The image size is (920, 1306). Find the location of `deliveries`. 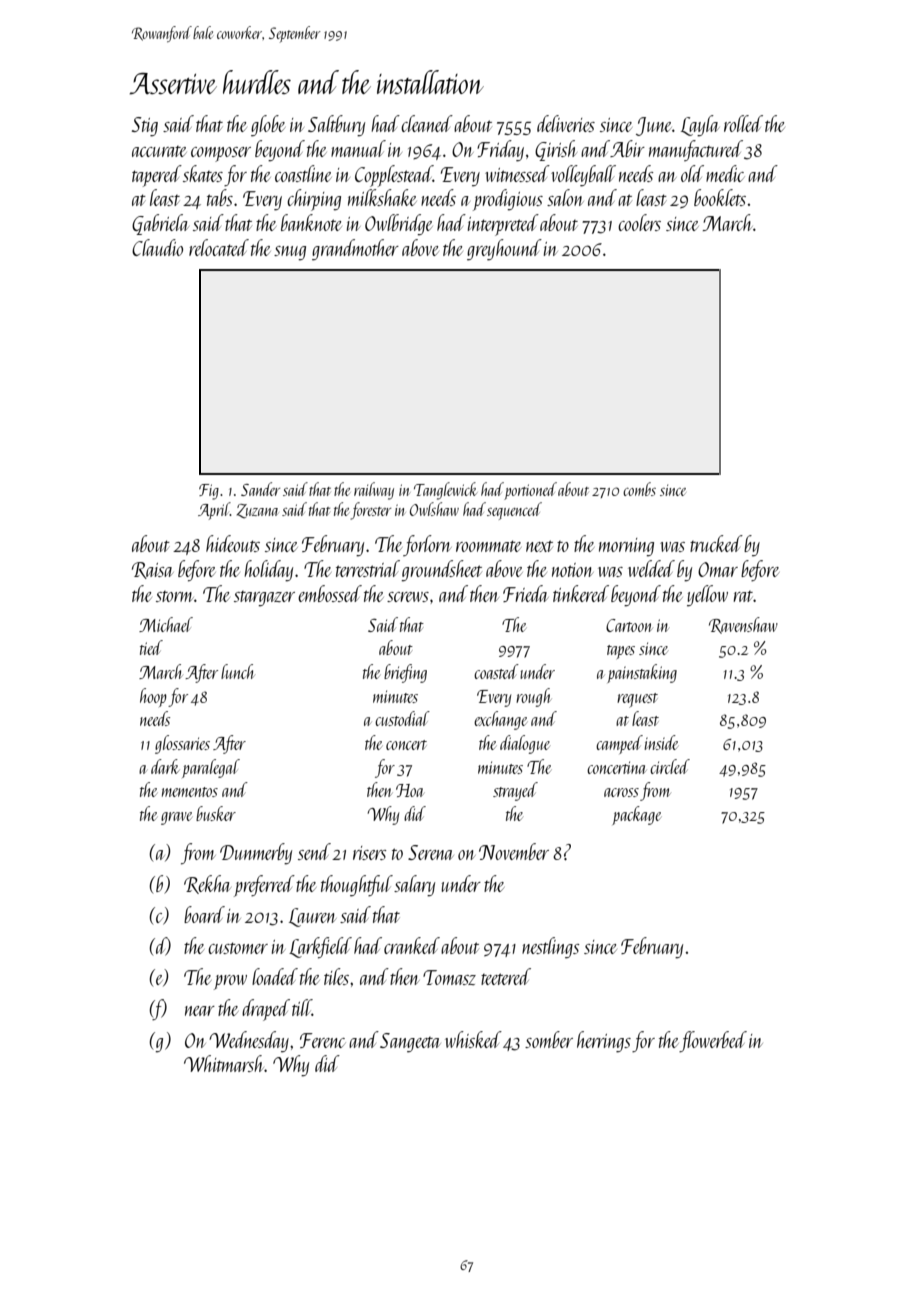

deliveries is located at coordinates (566, 123).
